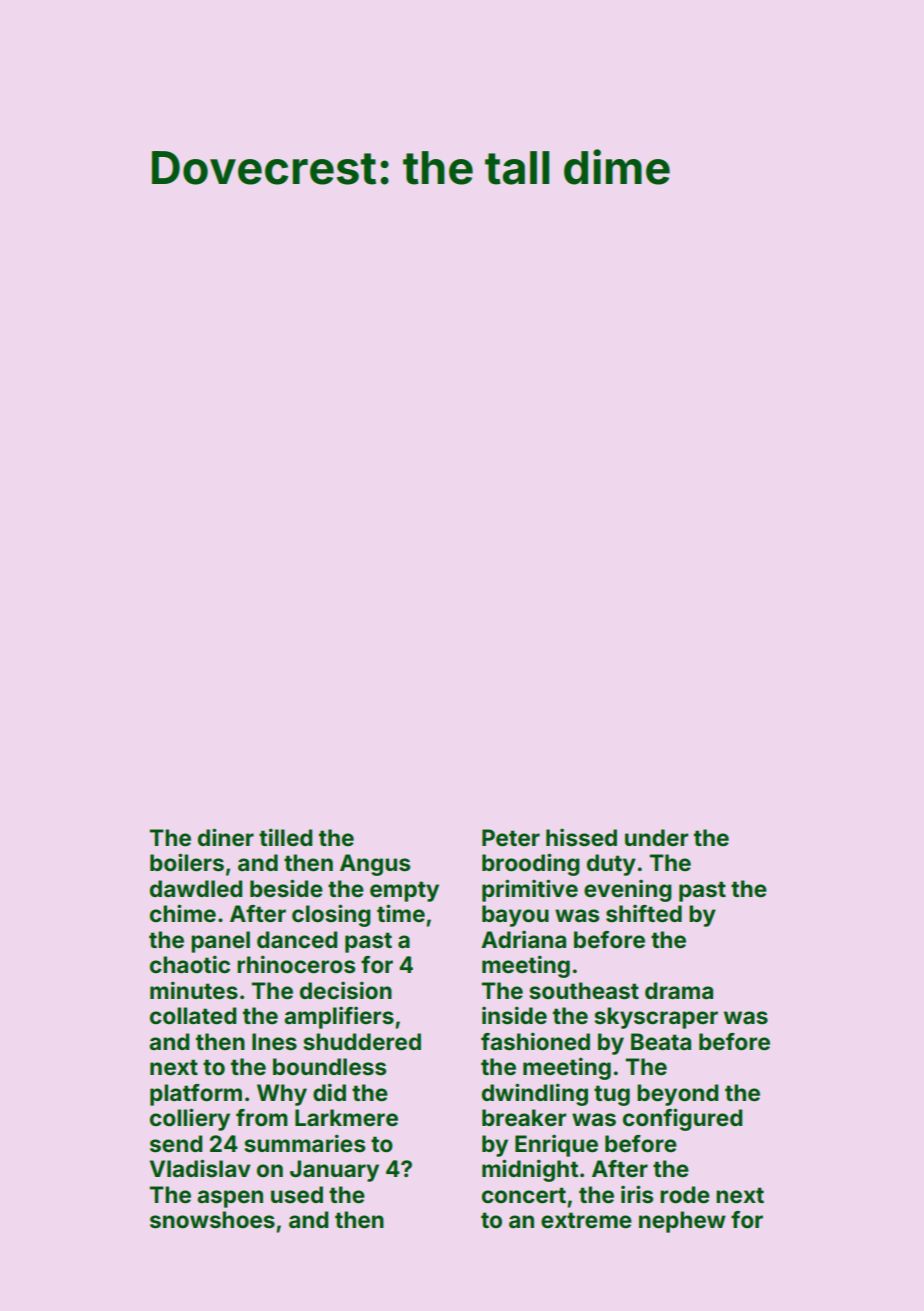  I want to click on platform, so click(196, 1095).
